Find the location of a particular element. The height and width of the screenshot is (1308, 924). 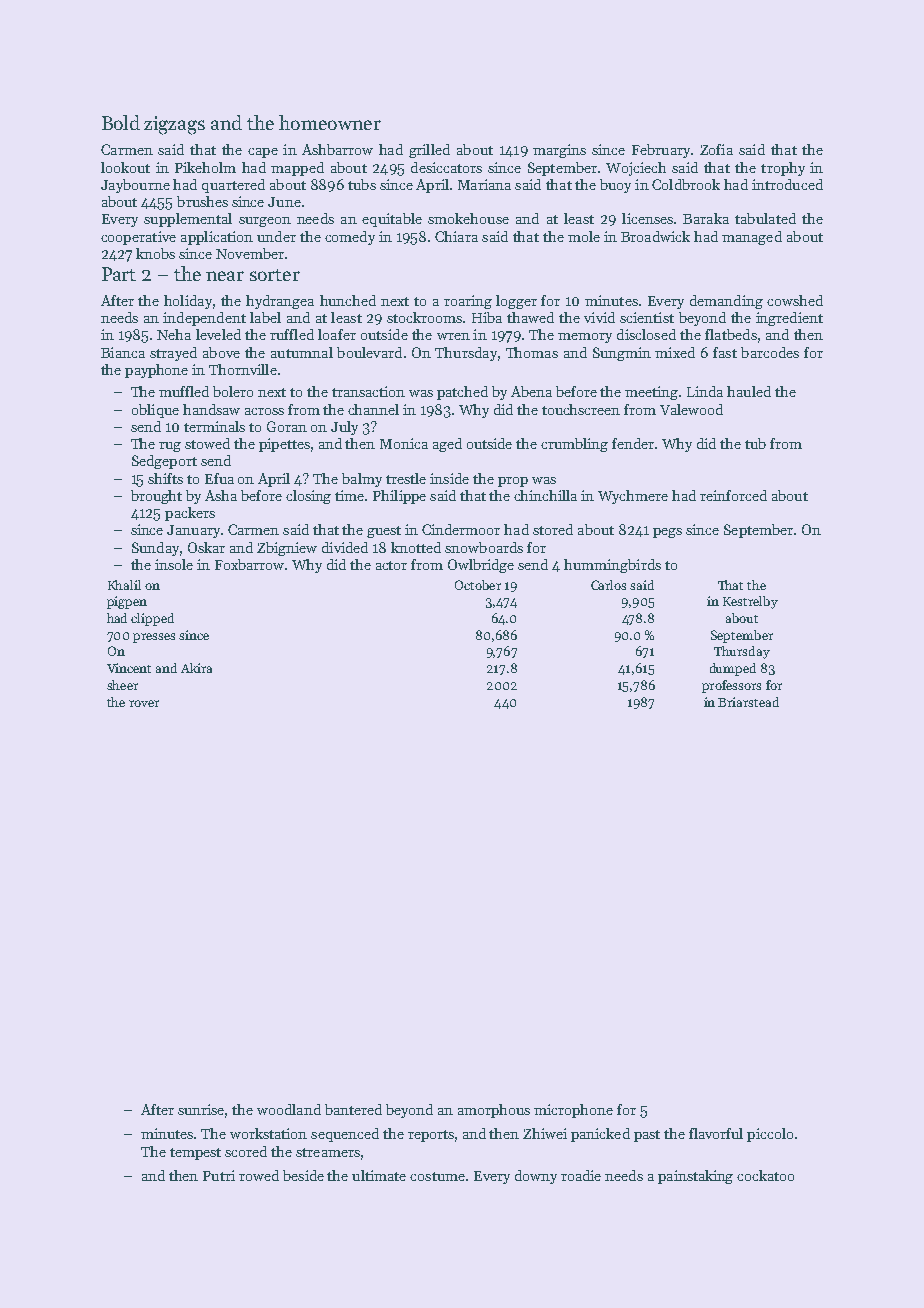

actor is located at coordinates (391, 565).
